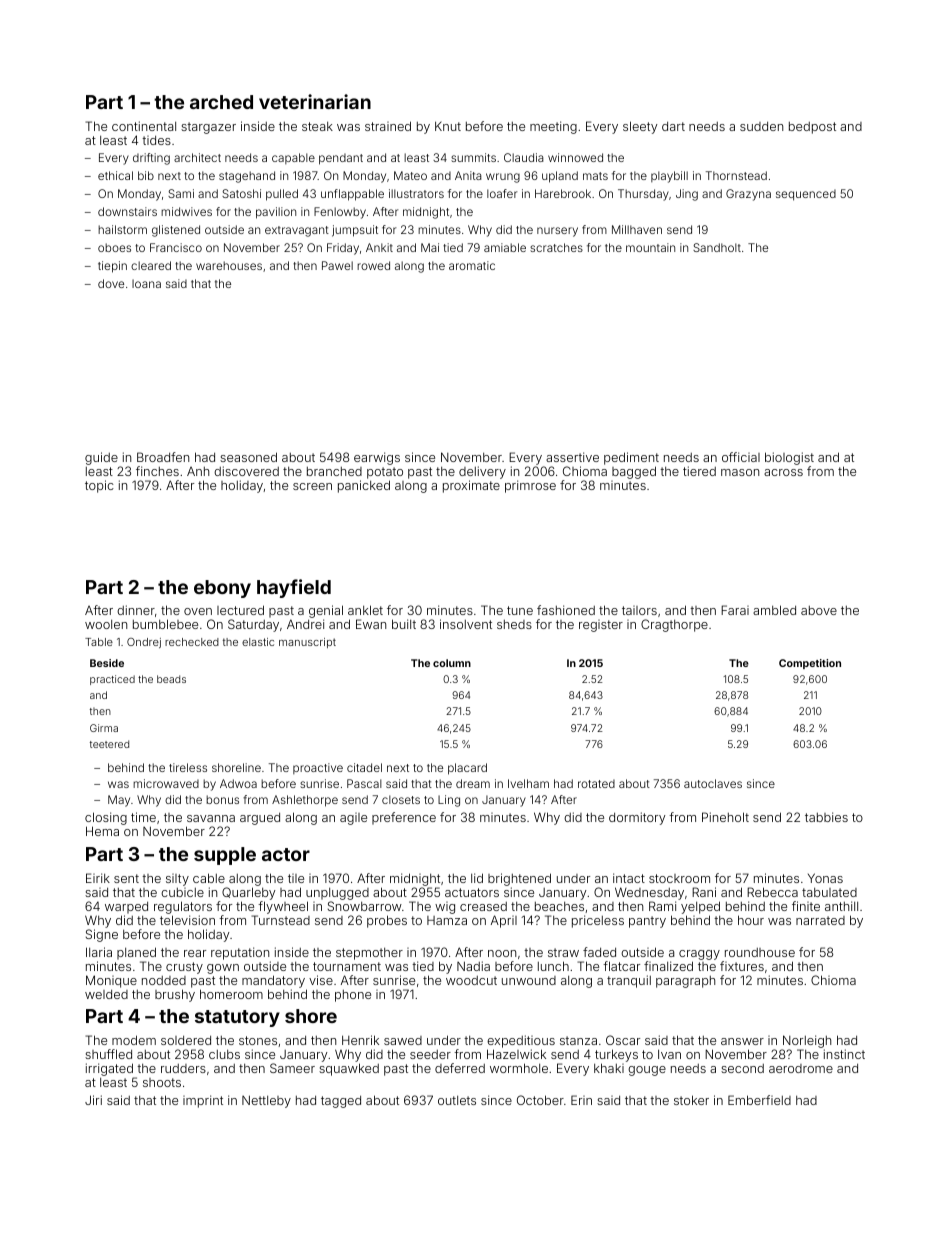 The image size is (952, 1233). What do you see at coordinates (224, 1054) in the screenshot?
I see `clubs` at bounding box center [224, 1054].
